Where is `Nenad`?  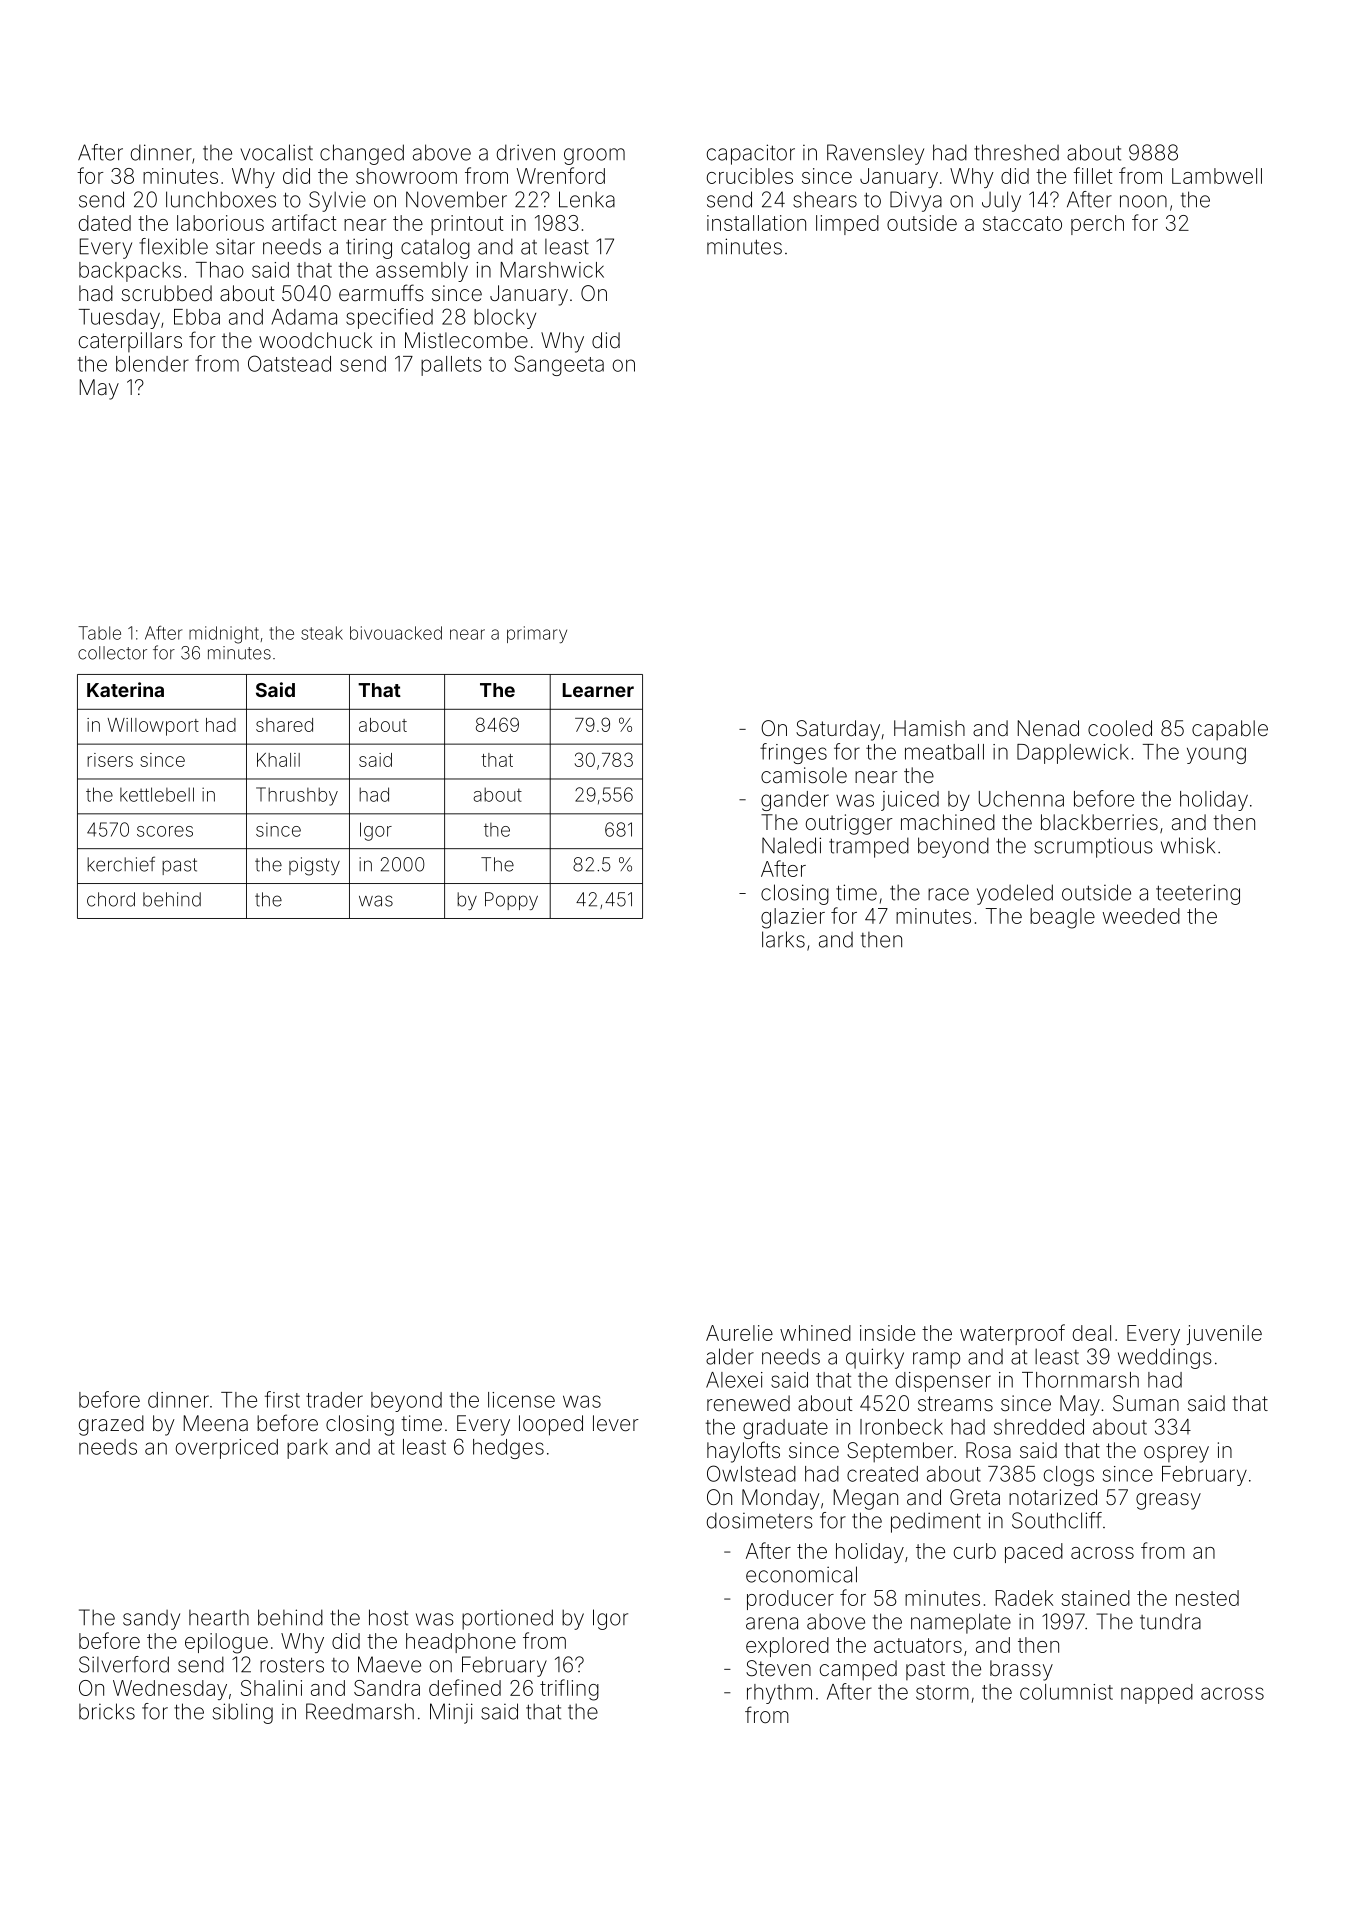 Nenad is located at coordinates (1048, 728).
